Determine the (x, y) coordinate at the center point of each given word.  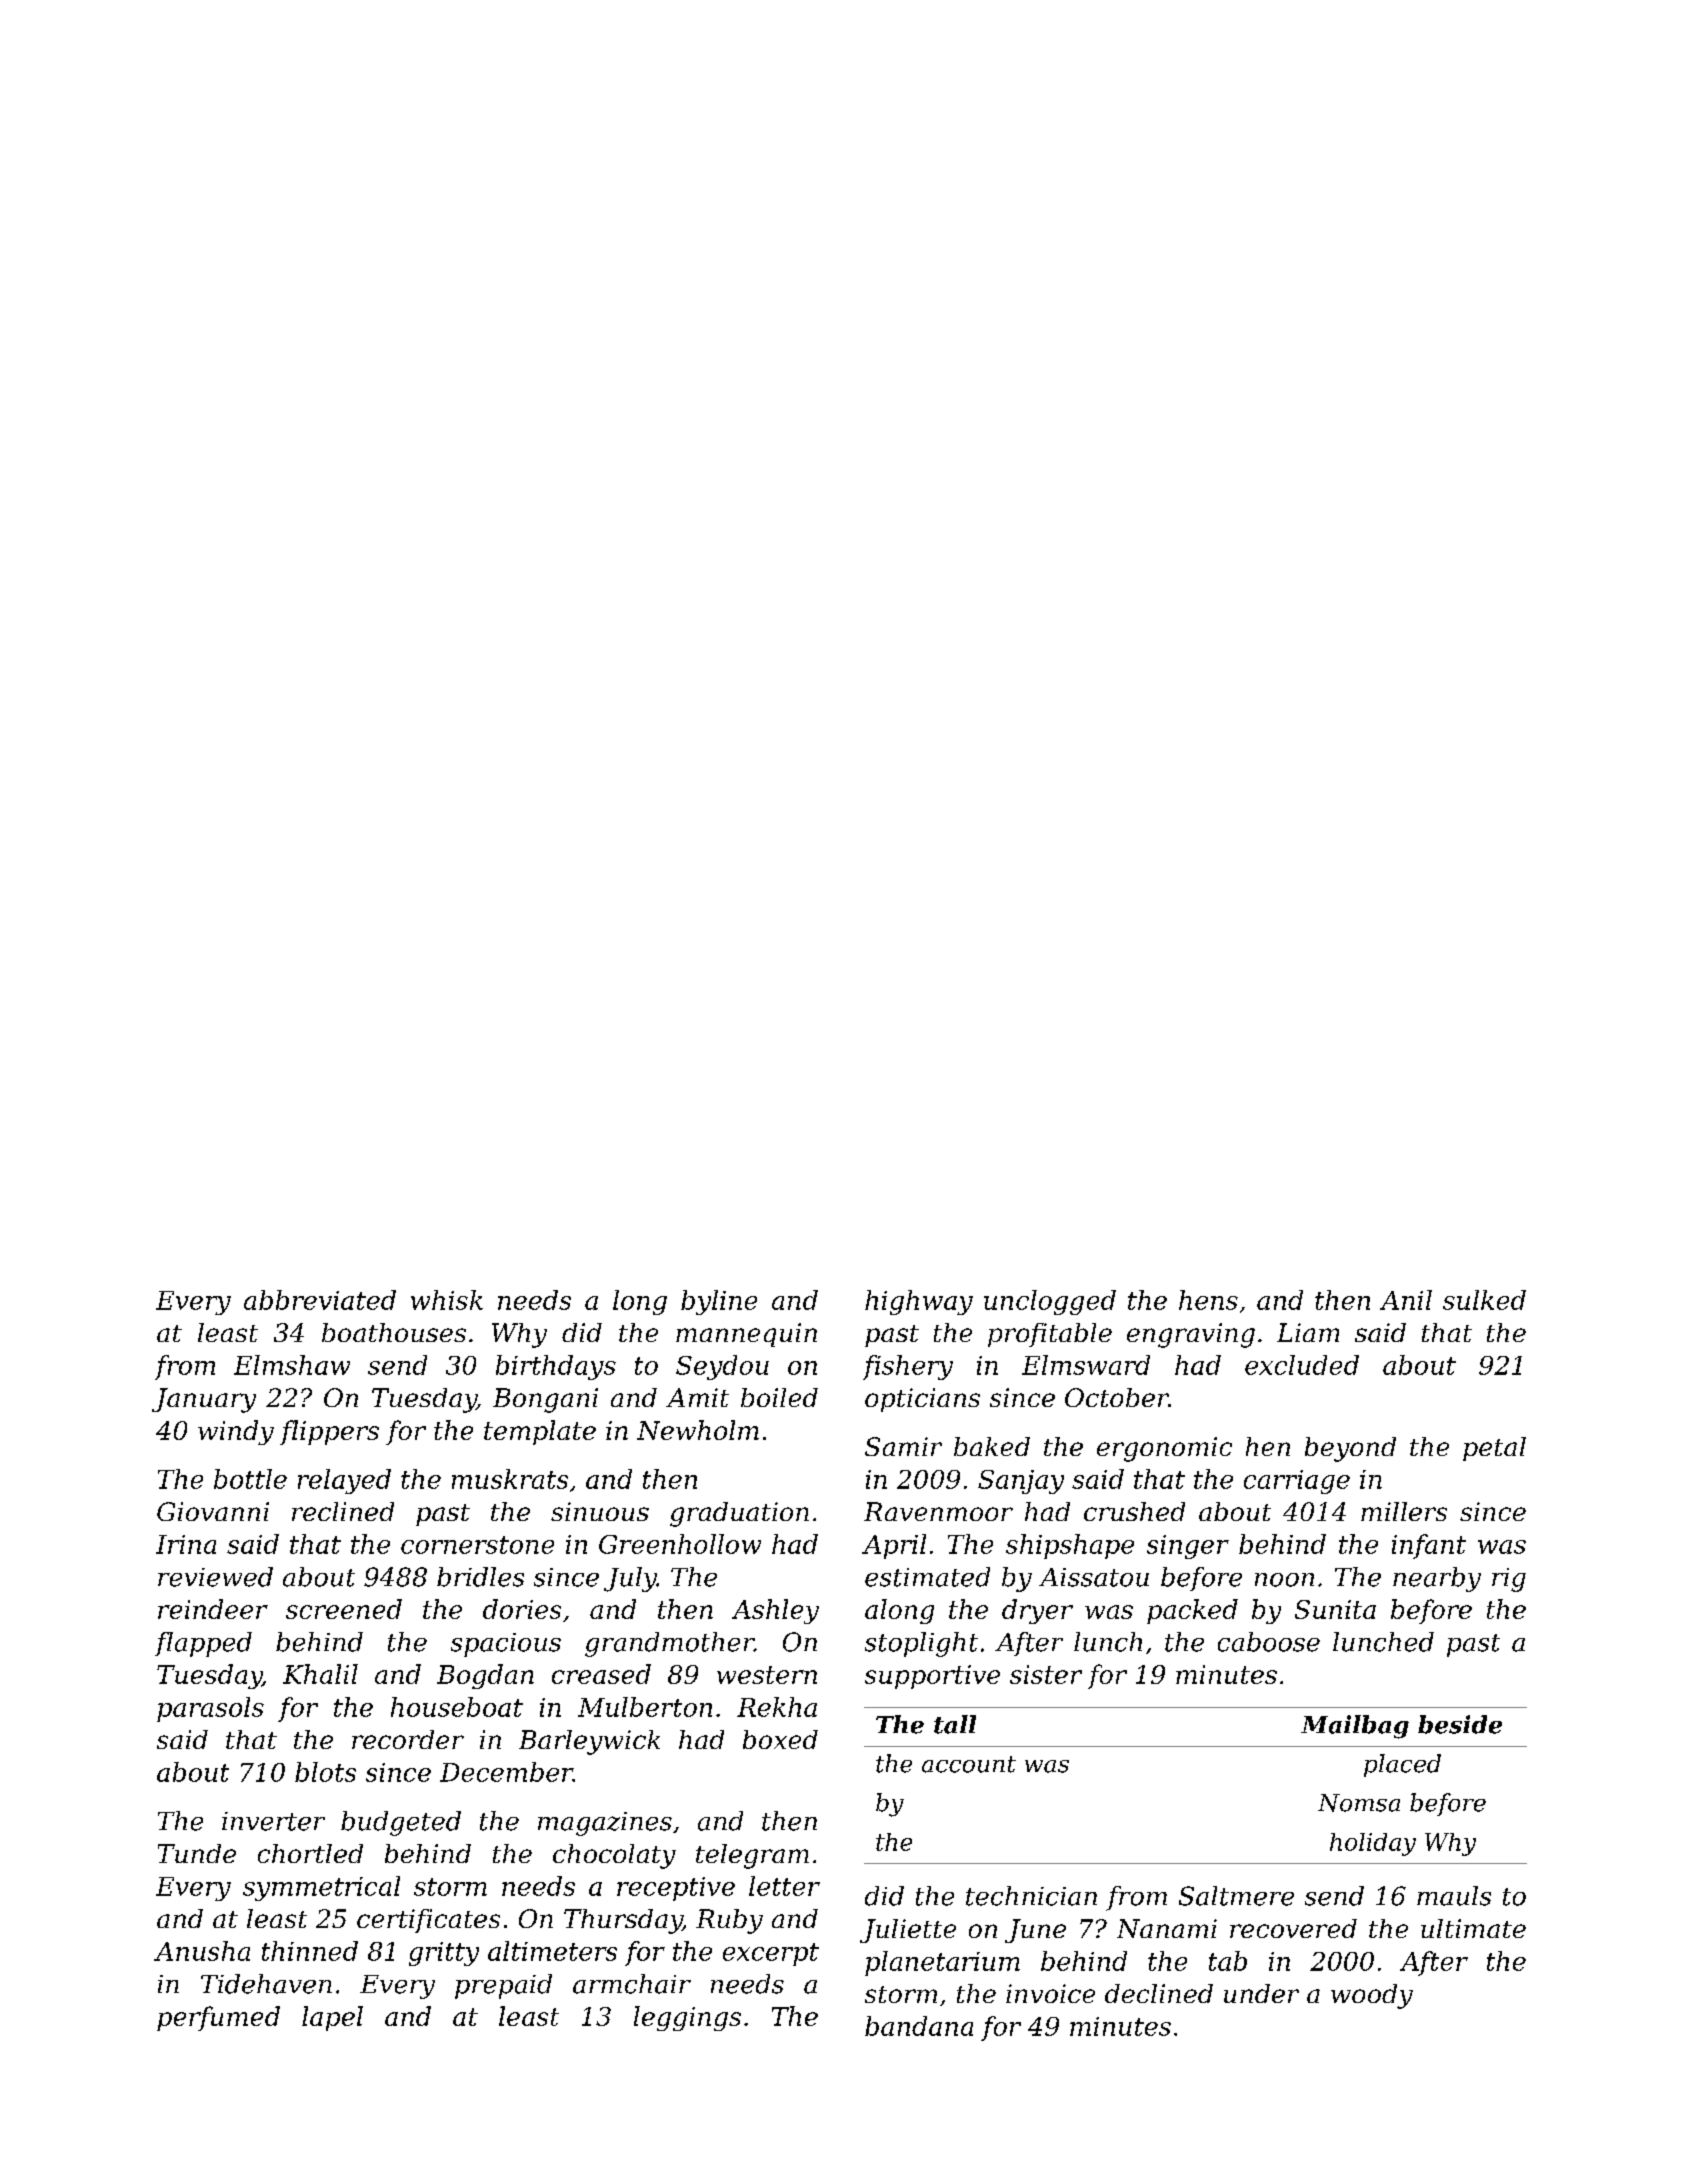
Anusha (202, 1951)
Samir (903, 1446)
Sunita (1335, 1609)
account (969, 1764)
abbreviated (320, 1300)
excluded (1302, 1365)
